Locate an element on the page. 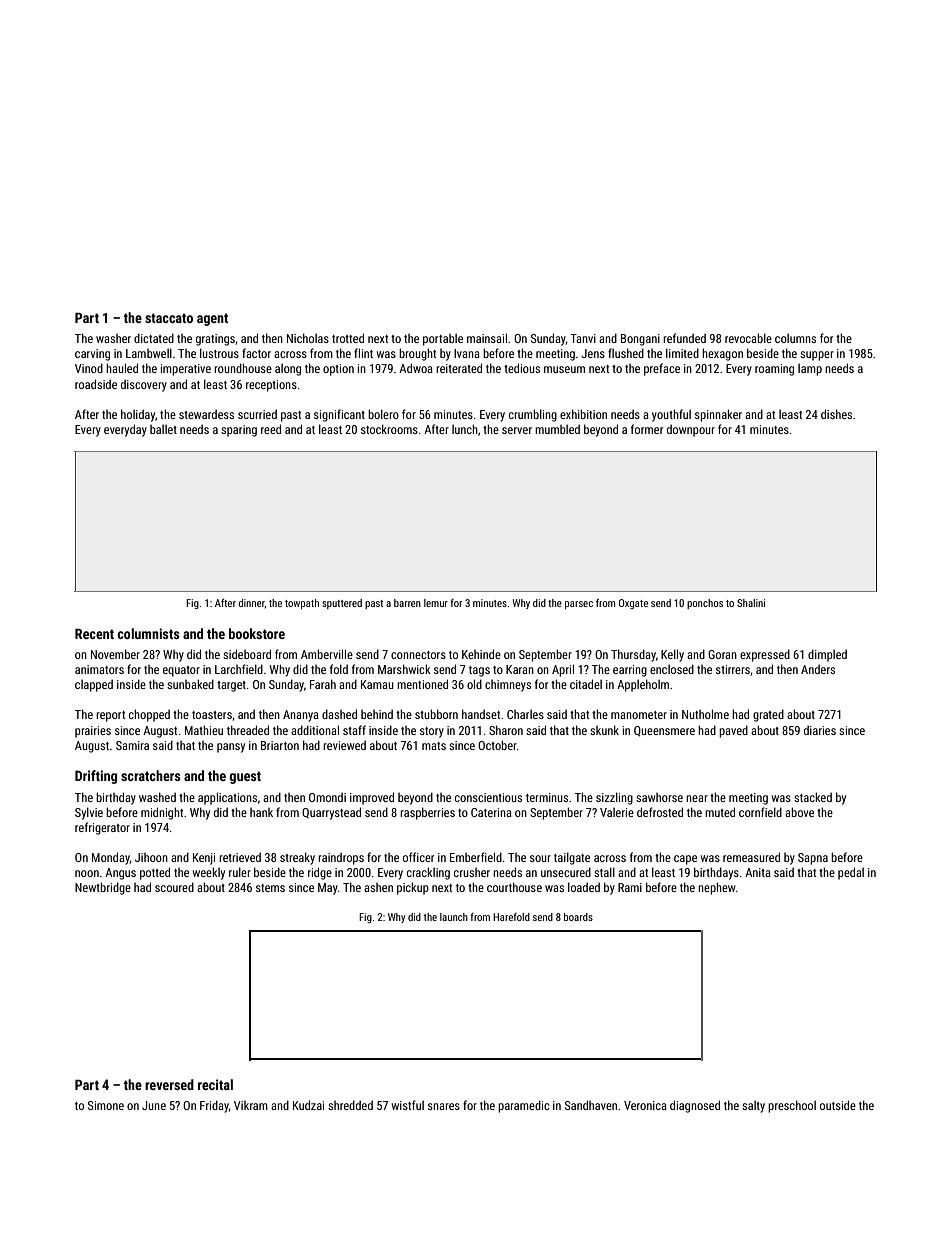 This page has height=1233, width=952. barren is located at coordinates (407, 603).
